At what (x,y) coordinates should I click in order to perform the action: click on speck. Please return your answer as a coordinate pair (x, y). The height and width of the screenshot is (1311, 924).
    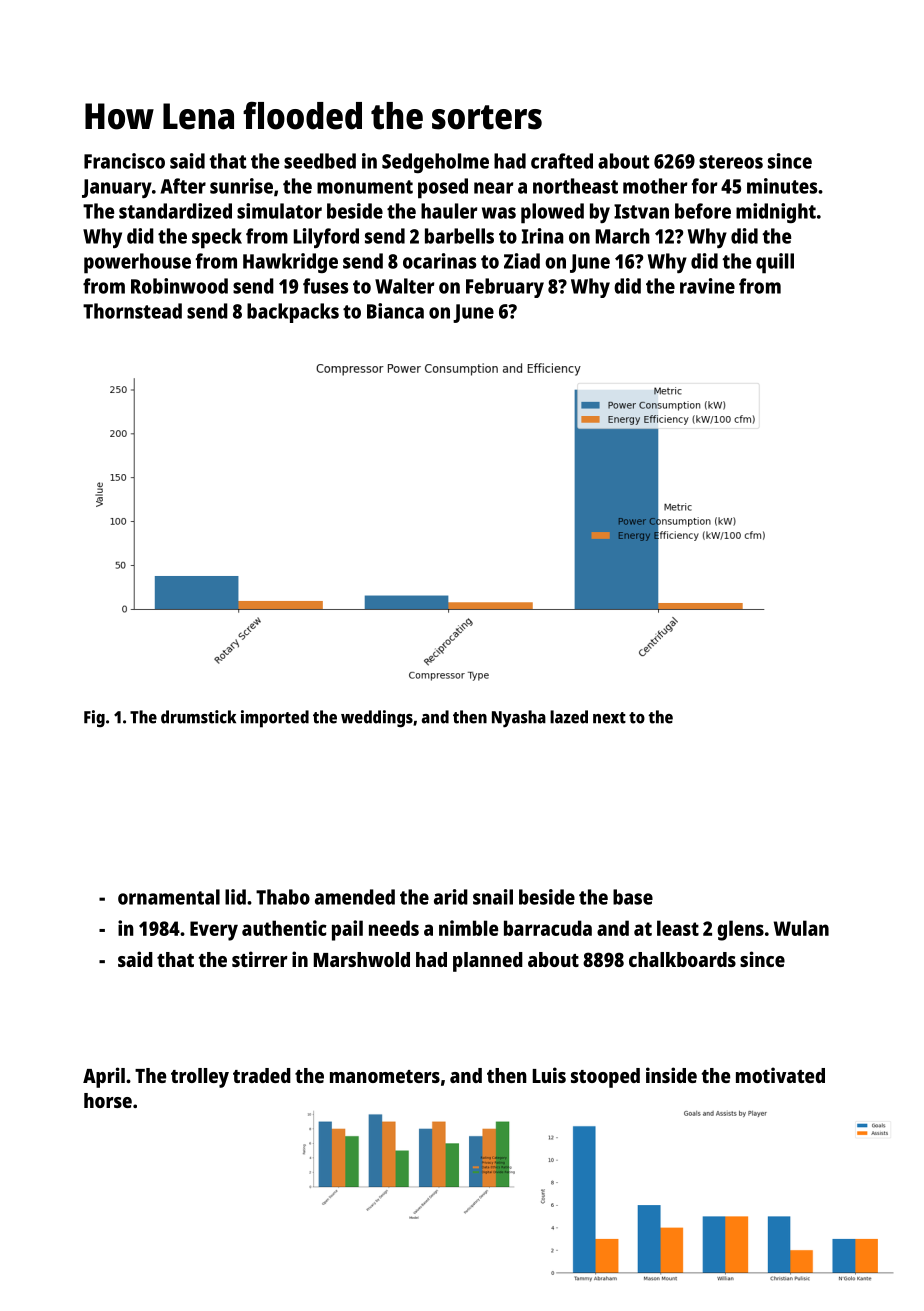
    Looking at the image, I should click on (217, 238).
